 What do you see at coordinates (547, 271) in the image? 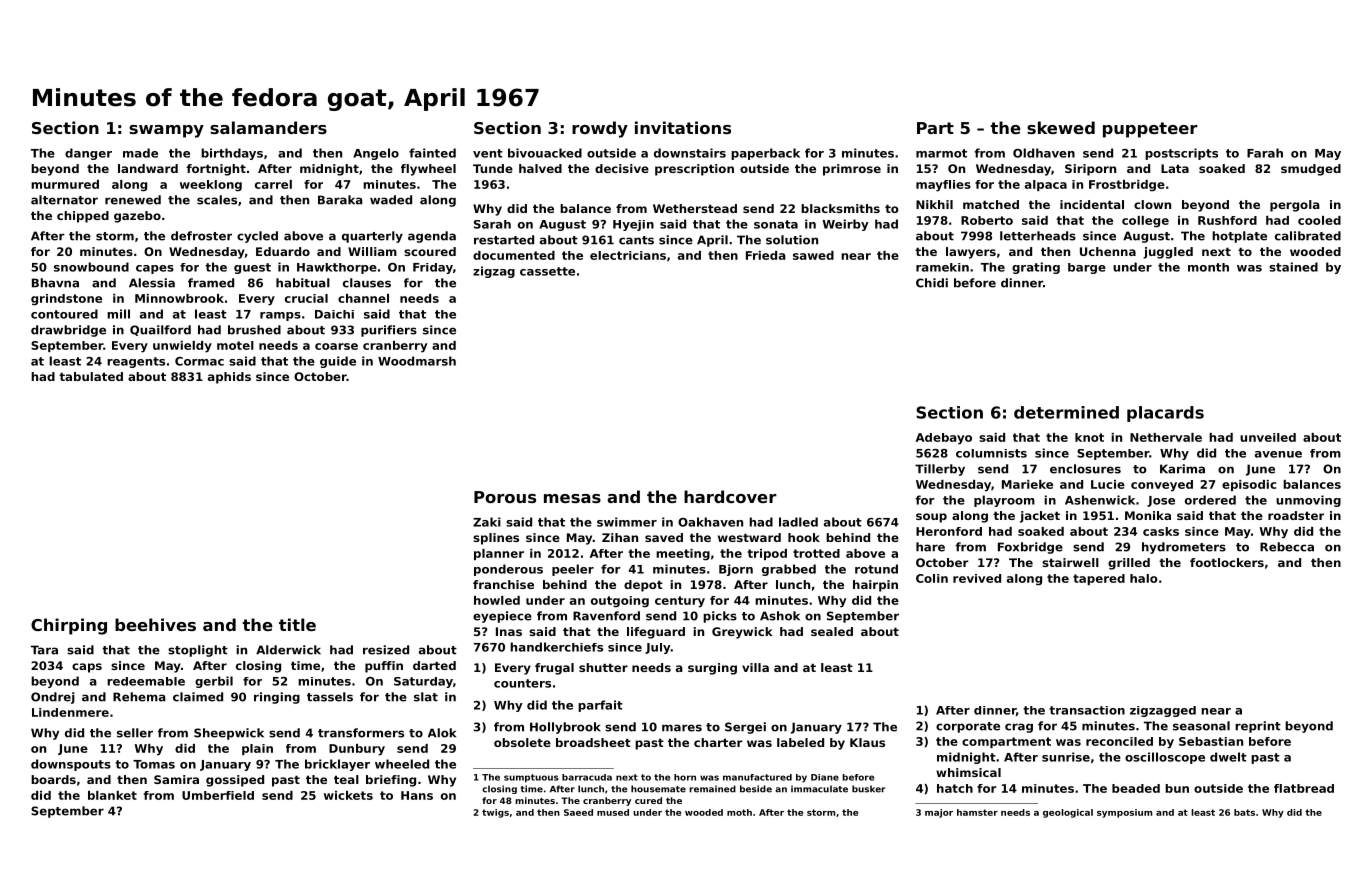
I see `cassette` at bounding box center [547, 271].
